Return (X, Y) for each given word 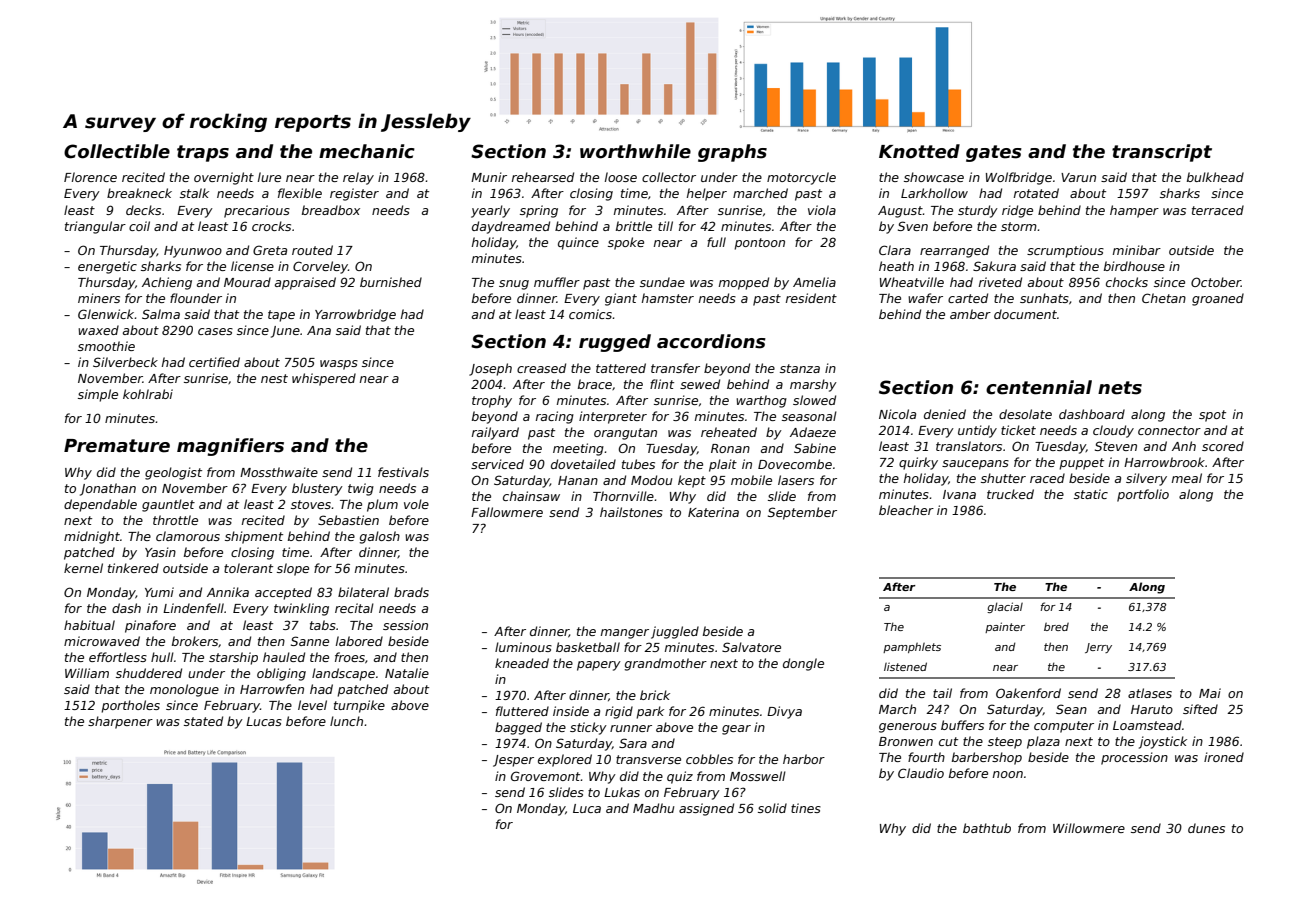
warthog (761, 401)
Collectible (117, 151)
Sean (1071, 709)
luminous (523, 647)
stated (203, 721)
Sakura (994, 266)
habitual (89, 625)
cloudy (1113, 431)
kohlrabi (148, 394)
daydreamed (511, 227)
